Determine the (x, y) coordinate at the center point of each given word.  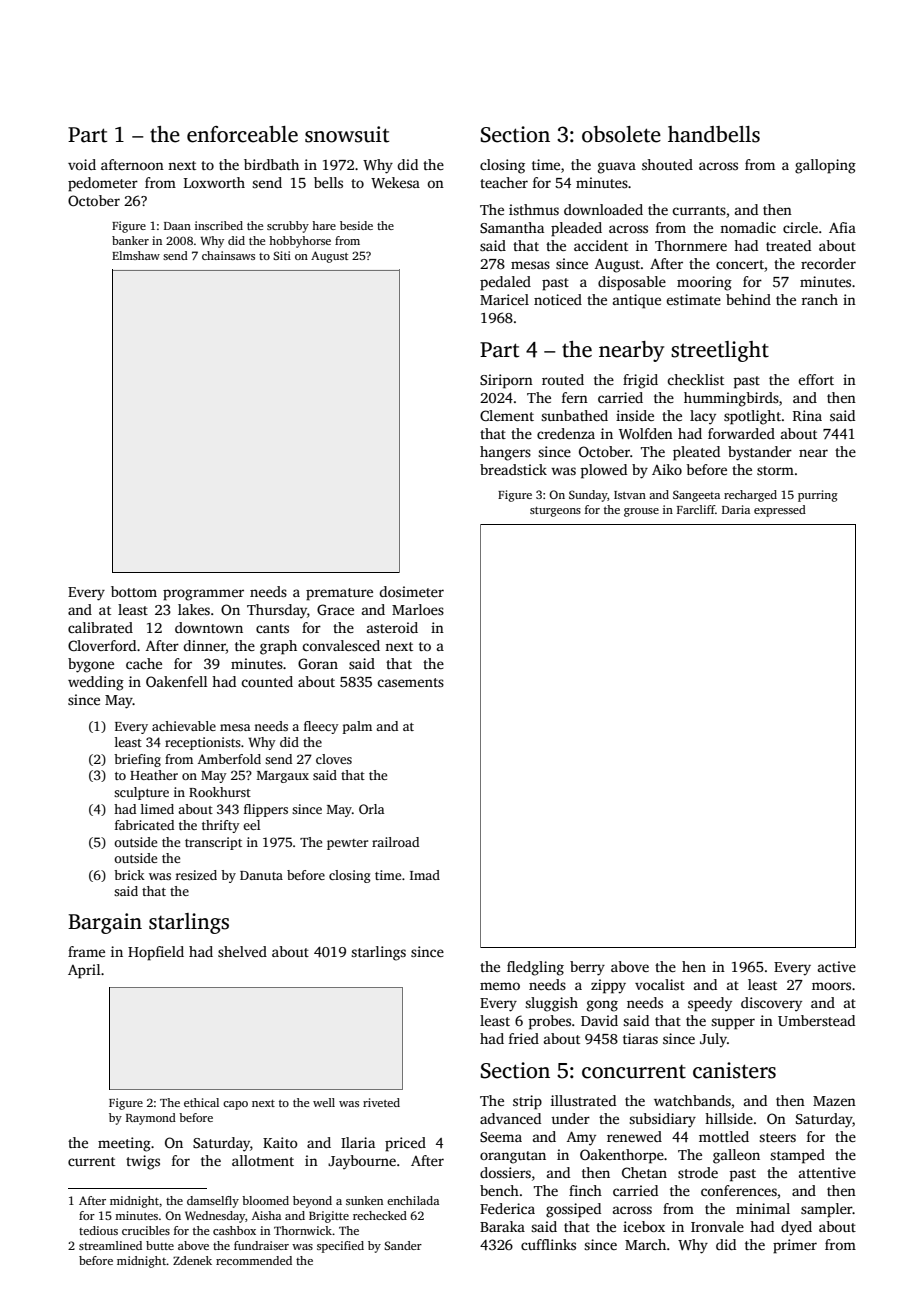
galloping (825, 166)
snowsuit (347, 134)
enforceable (242, 134)
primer (795, 1246)
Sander (403, 1245)
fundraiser (261, 1245)
